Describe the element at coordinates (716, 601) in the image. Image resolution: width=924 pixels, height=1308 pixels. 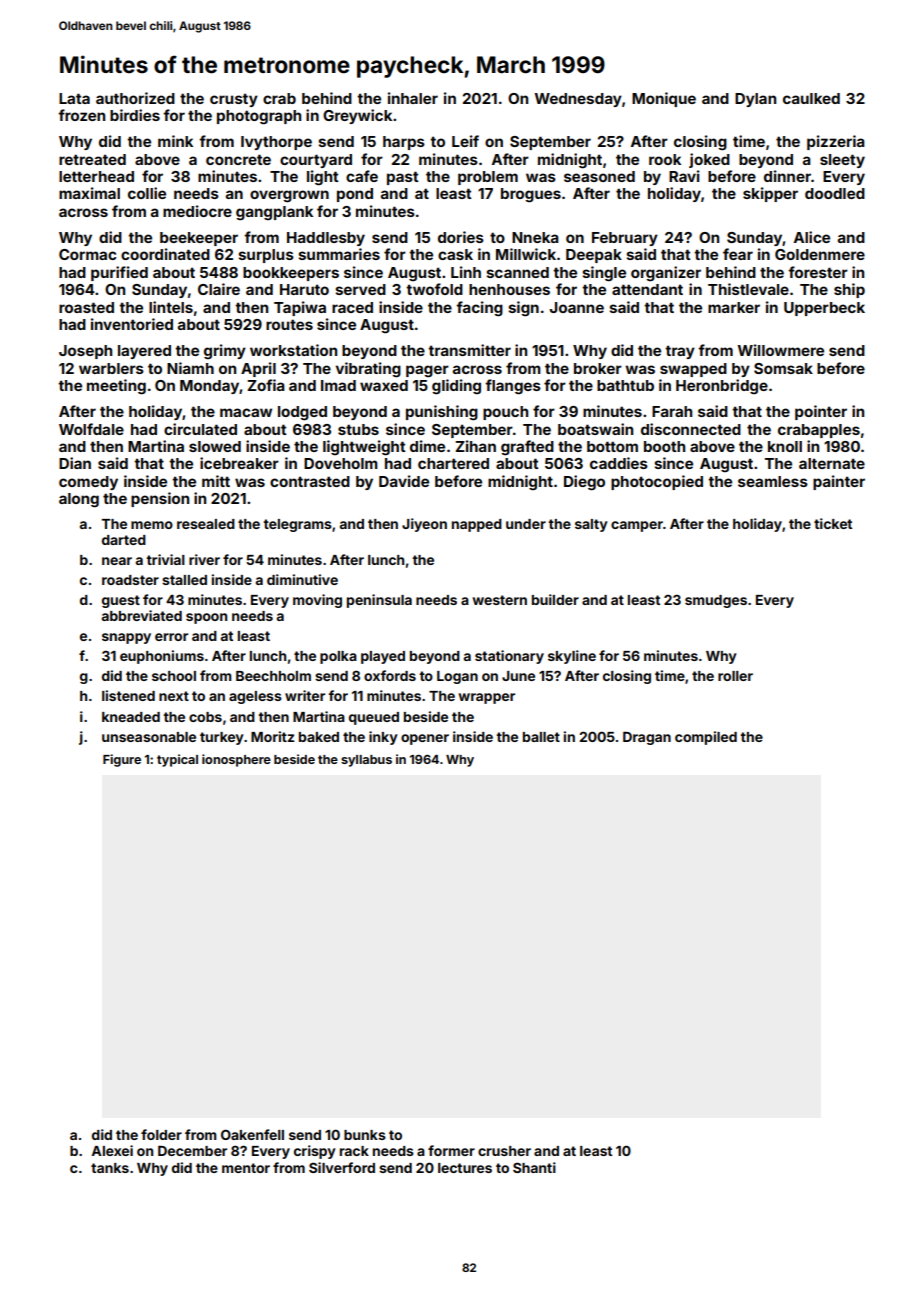
I see `smudges` at that location.
